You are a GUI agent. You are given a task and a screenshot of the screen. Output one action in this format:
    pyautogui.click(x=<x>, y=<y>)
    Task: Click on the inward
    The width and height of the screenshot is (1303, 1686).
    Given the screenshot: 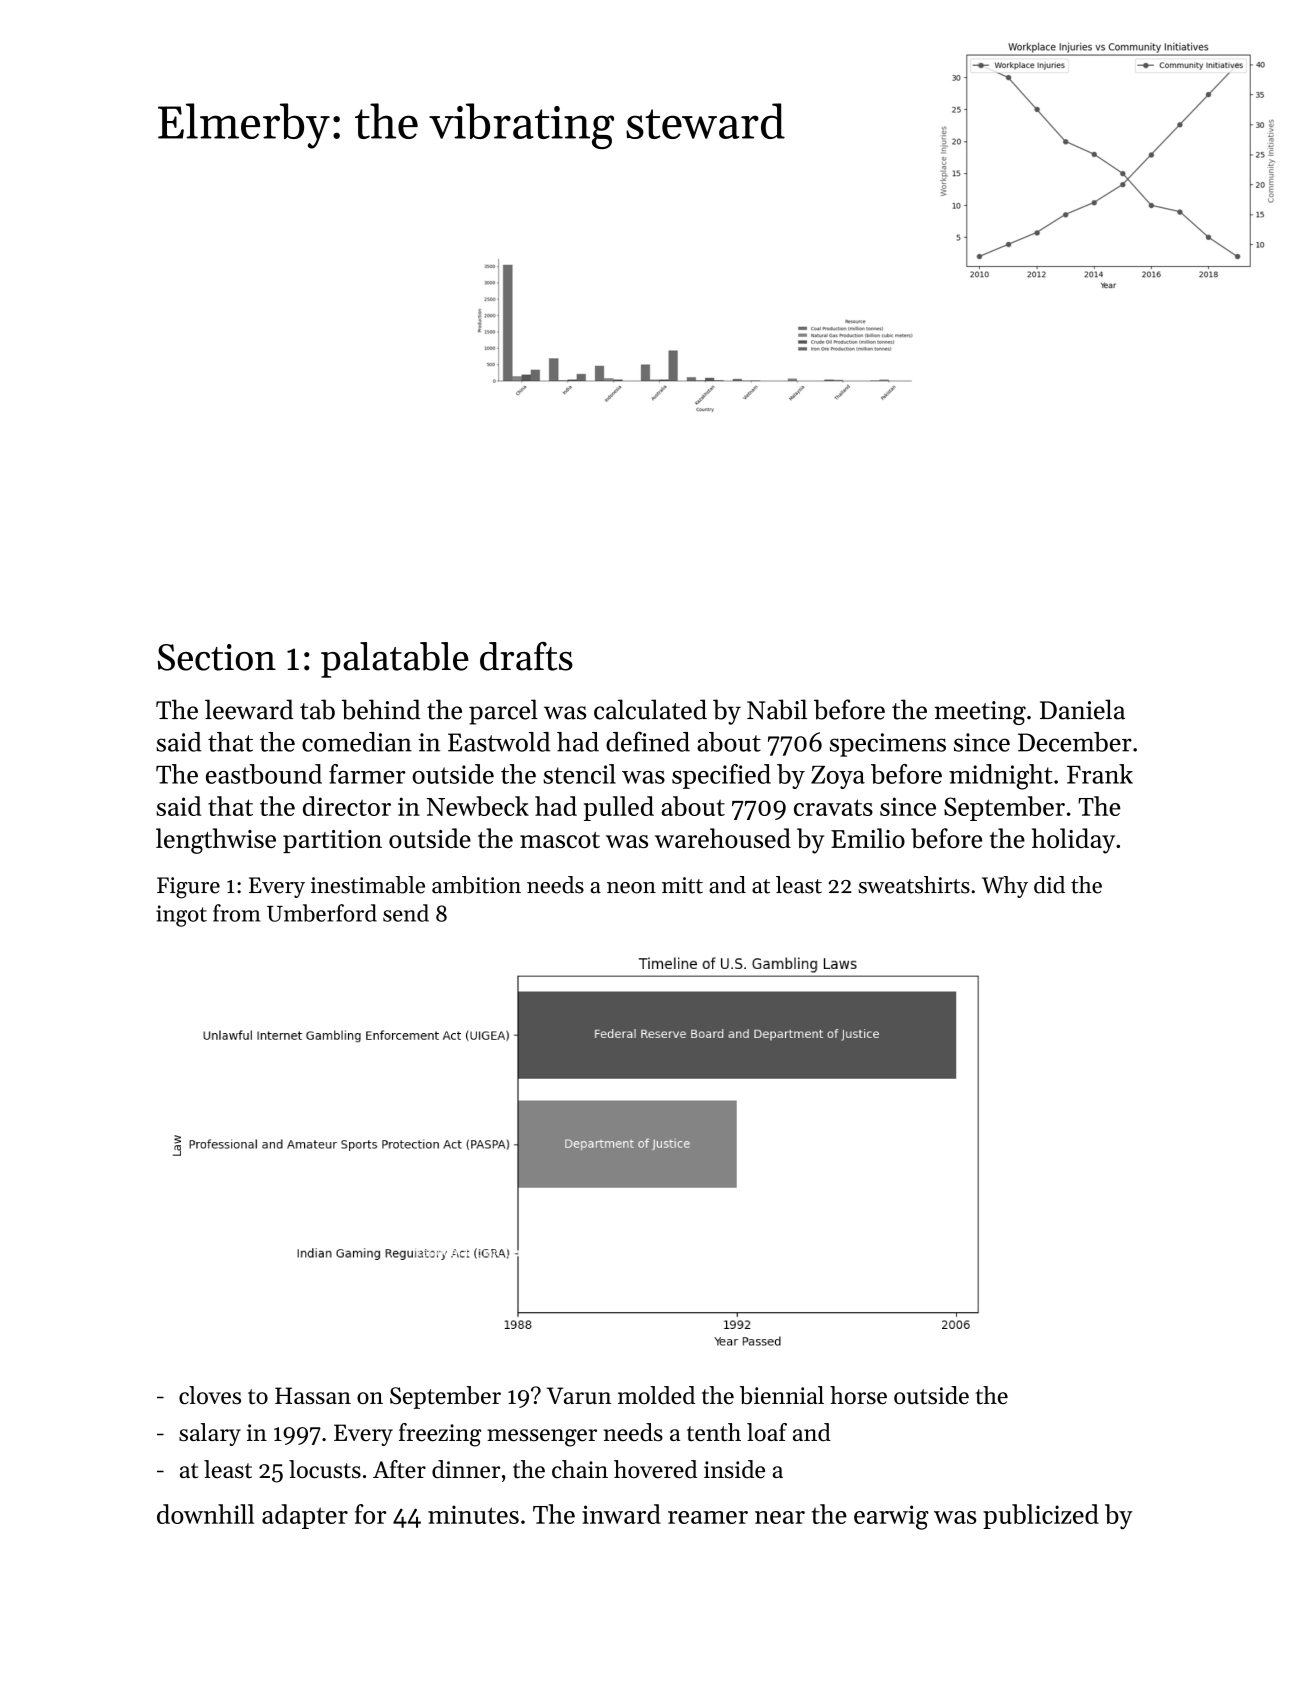 What is the action you would take?
    pyautogui.click(x=621, y=1514)
